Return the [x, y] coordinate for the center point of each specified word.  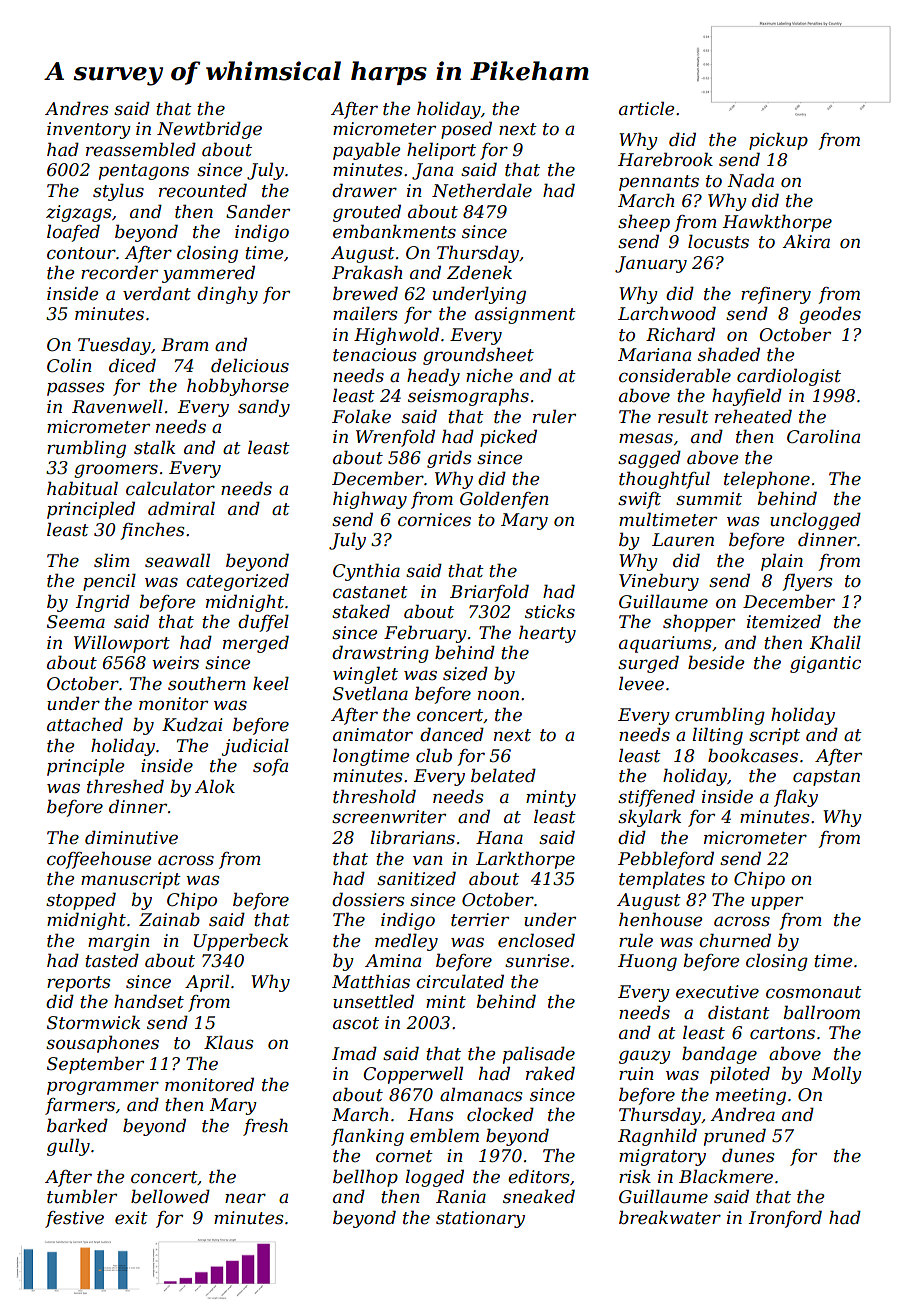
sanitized [416, 878]
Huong [647, 962]
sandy [264, 408]
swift [639, 500]
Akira [806, 241]
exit [131, 1218]
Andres [76, 108]
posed [466, 130]
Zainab [169, 919]
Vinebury [659, 582]
